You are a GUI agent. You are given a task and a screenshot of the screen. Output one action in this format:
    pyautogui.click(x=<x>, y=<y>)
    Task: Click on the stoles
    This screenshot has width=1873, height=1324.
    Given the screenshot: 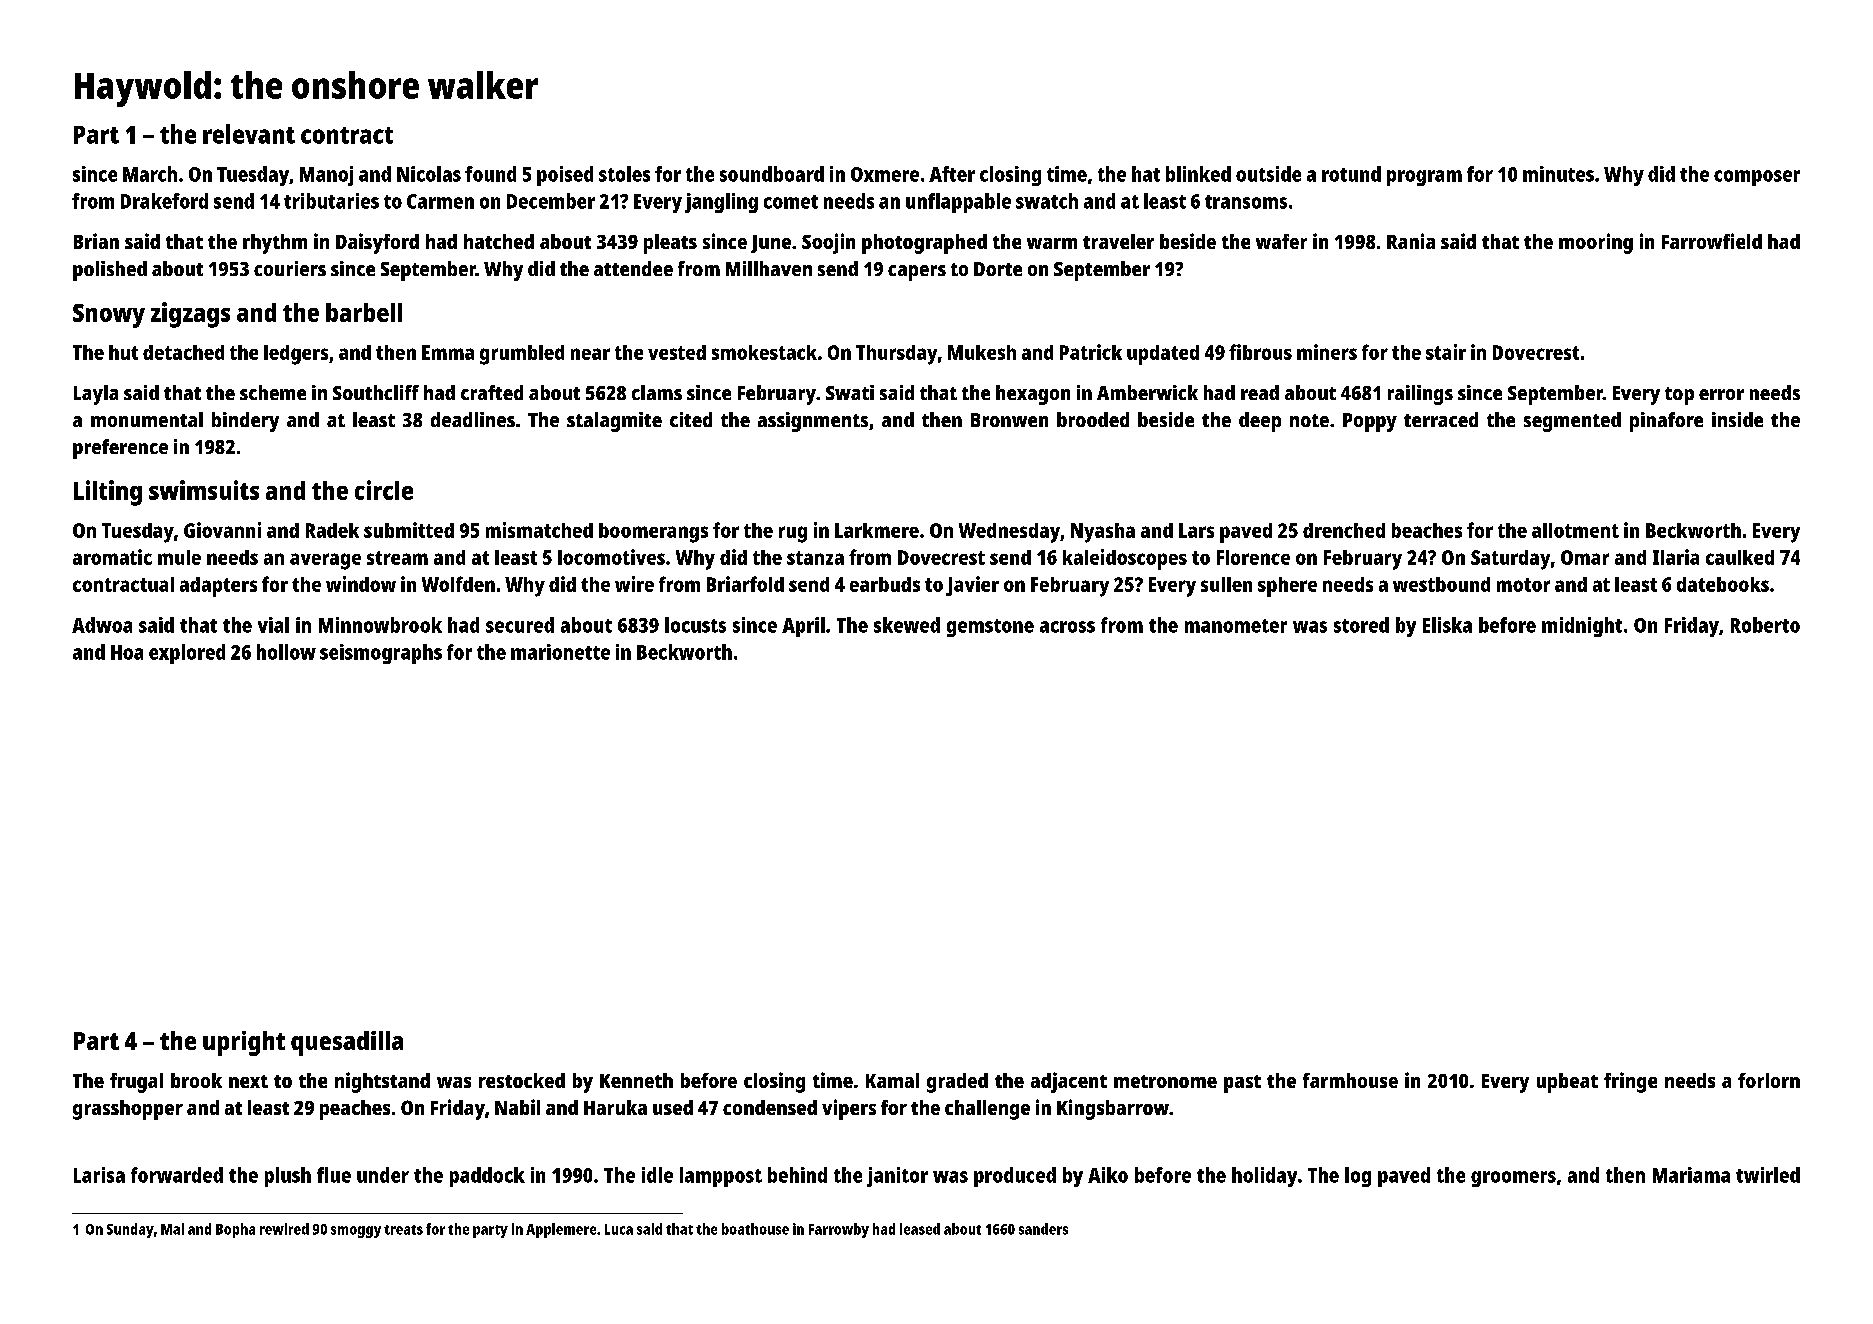 What is the action you would take?
    pyautogui.click(x=624, y=174)
